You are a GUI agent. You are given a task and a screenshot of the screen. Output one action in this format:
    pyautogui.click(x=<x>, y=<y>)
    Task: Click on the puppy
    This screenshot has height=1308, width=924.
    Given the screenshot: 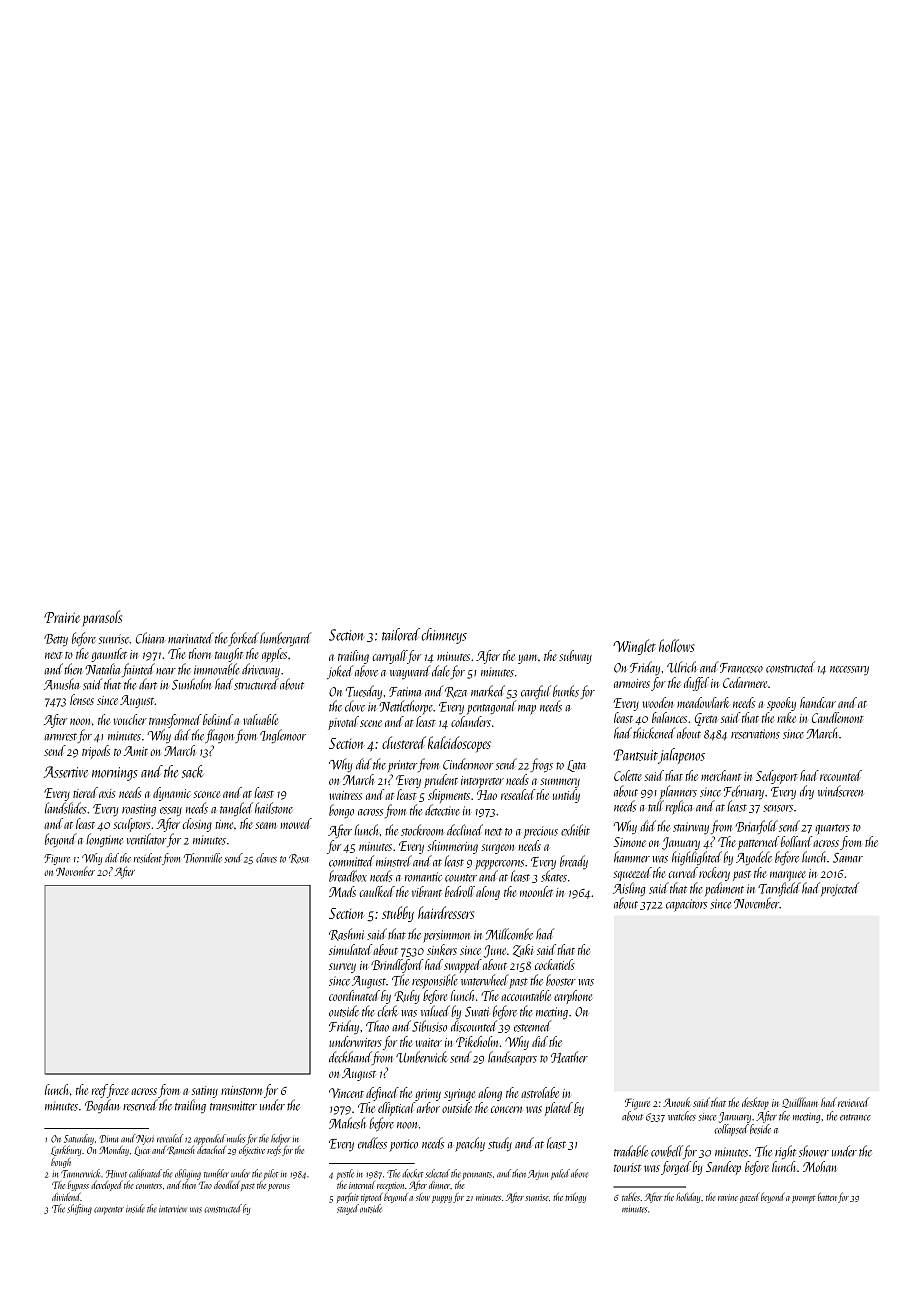 What is the action you would take?
    pyautogui.click(x=442, y=1199)
